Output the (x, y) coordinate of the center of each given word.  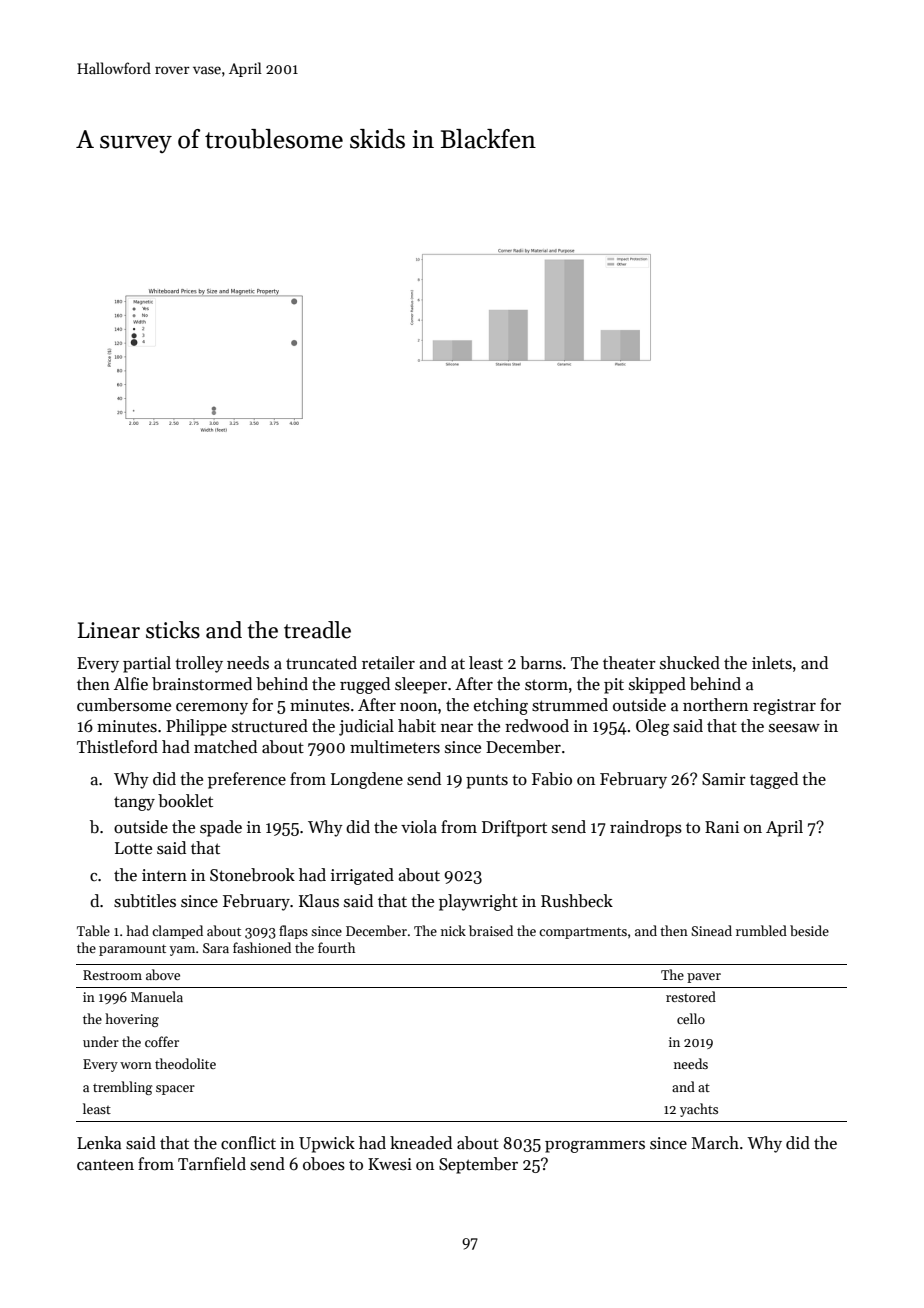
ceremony (212, 709)
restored (691, 996)
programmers (595, 1147)
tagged (774, 780)
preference (247, 780)
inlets (772, 663)
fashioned (262, 947)
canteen (105, 1165)
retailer (388, 663)
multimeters (395, 747)
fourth (336, 947)
